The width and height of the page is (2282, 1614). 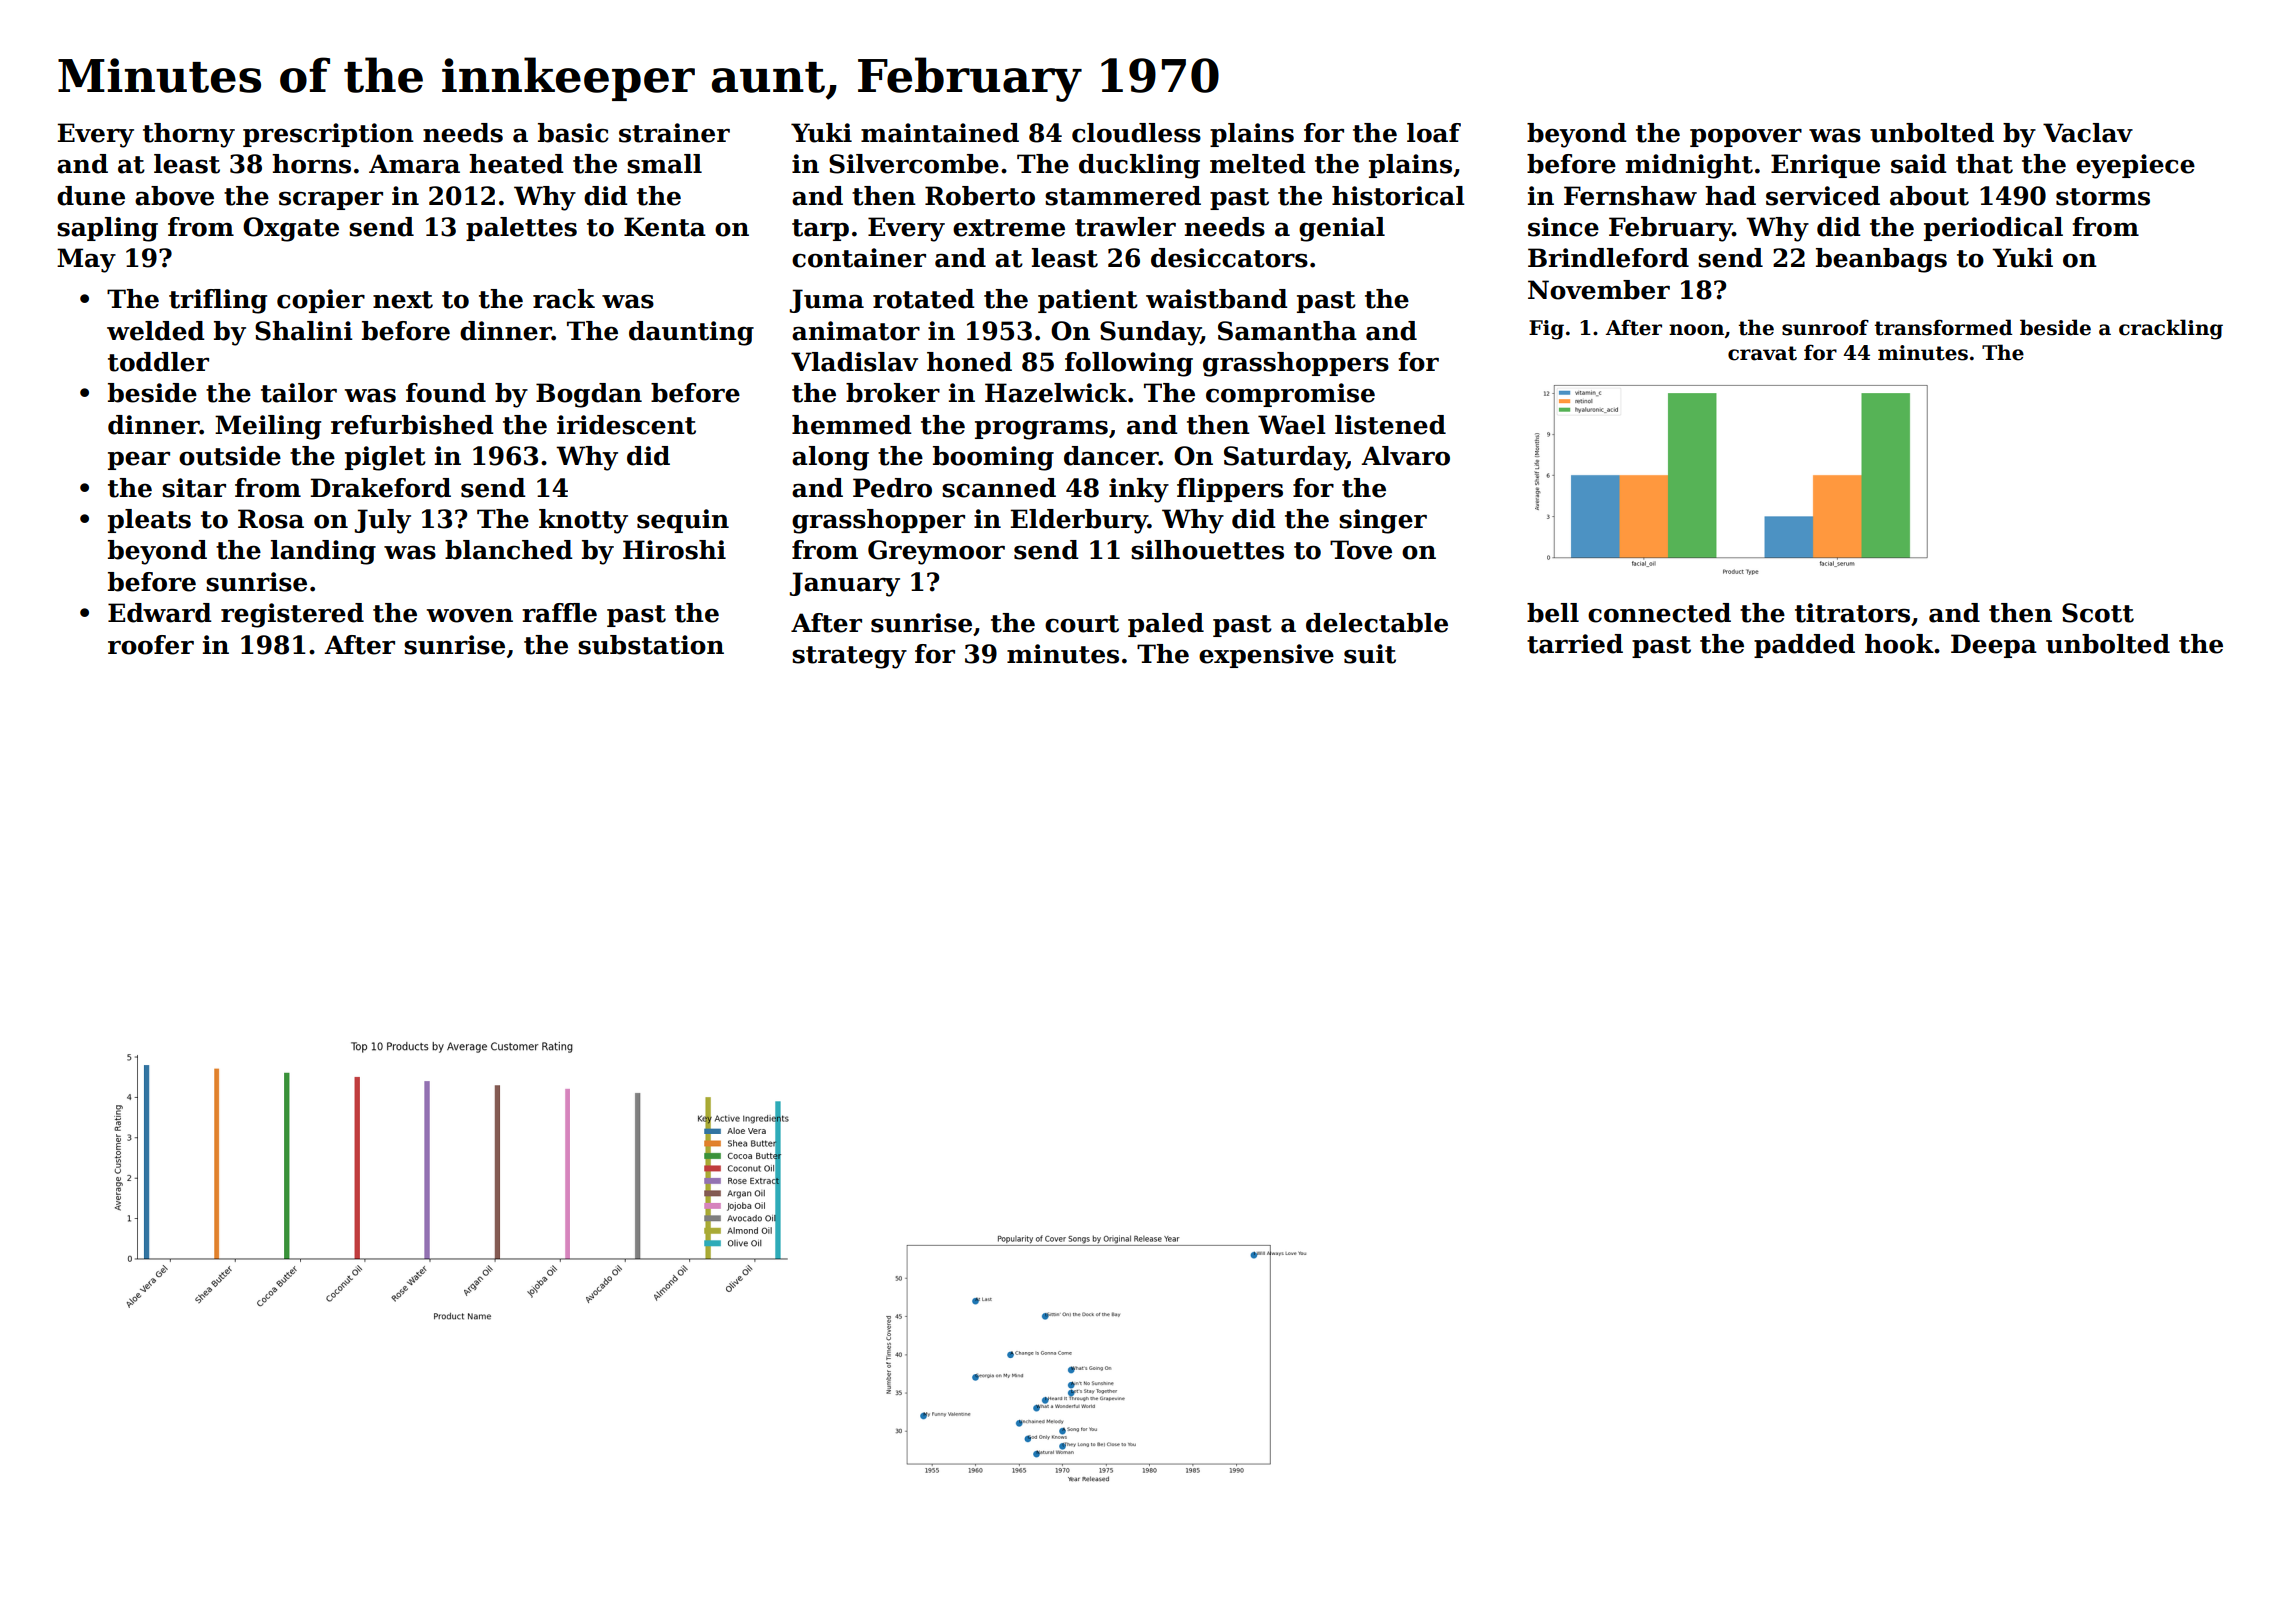 What do you see at coordinates (2088, 133) in the page?
I see `Vaclav` at bounding box center [2088, 133].
